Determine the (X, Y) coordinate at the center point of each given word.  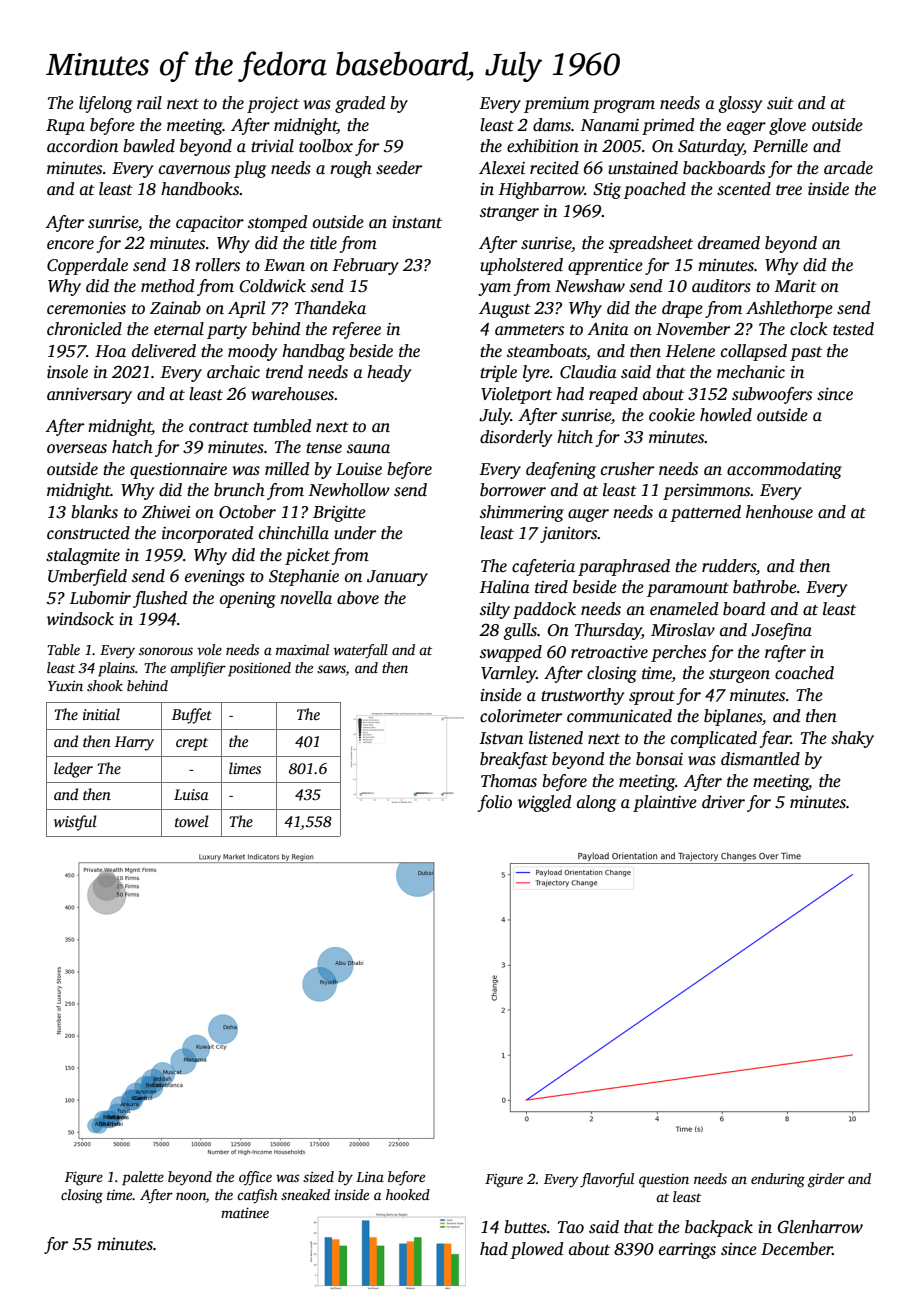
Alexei (502, 168)
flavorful (607, 1180)
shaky (852, 739)
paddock (544, 610)
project (273, 105)
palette (143, 1178)
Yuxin (65, 686)
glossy (740, 104)
